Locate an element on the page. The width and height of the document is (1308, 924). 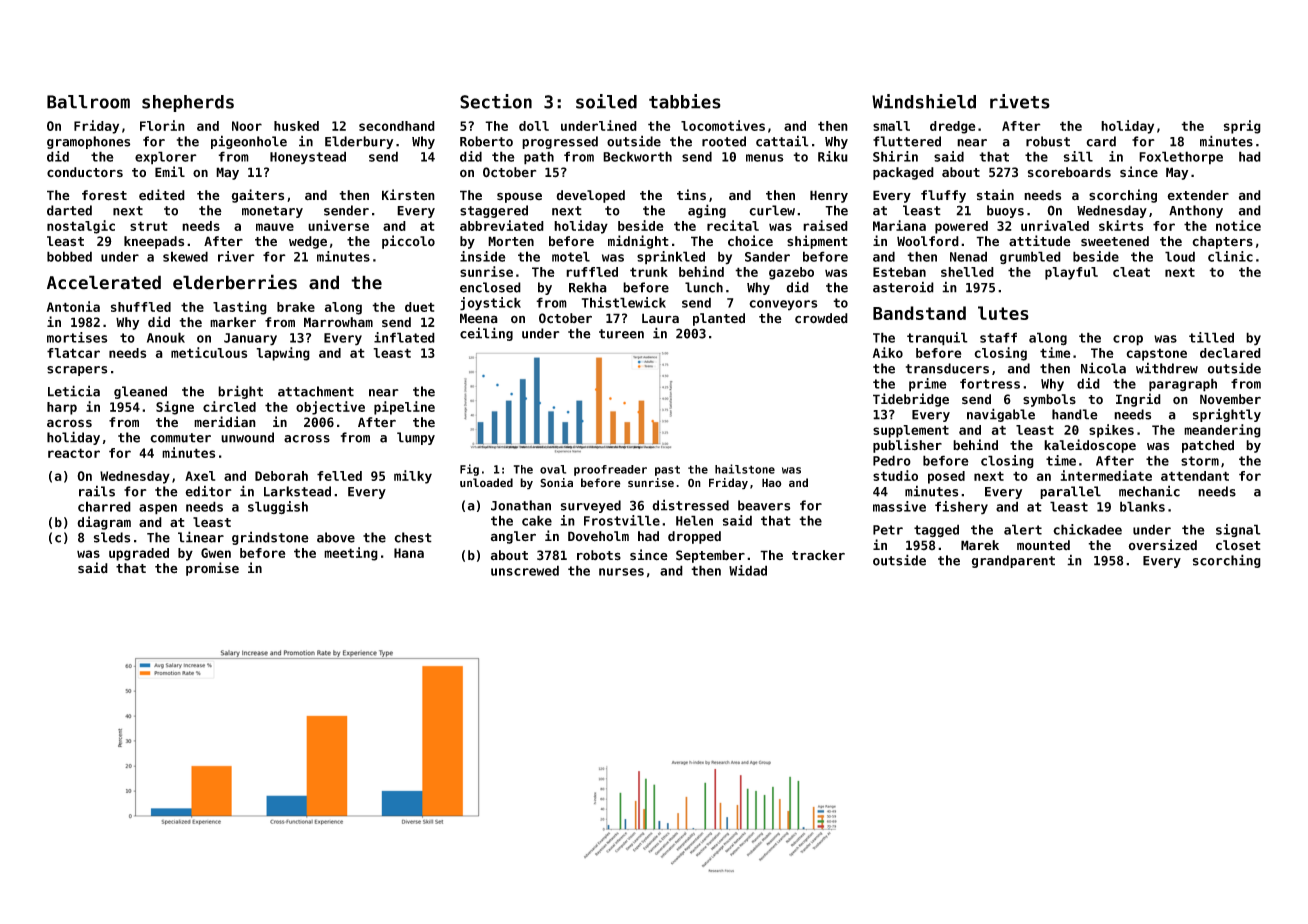
reactor is located at coordinates (74, 453).
